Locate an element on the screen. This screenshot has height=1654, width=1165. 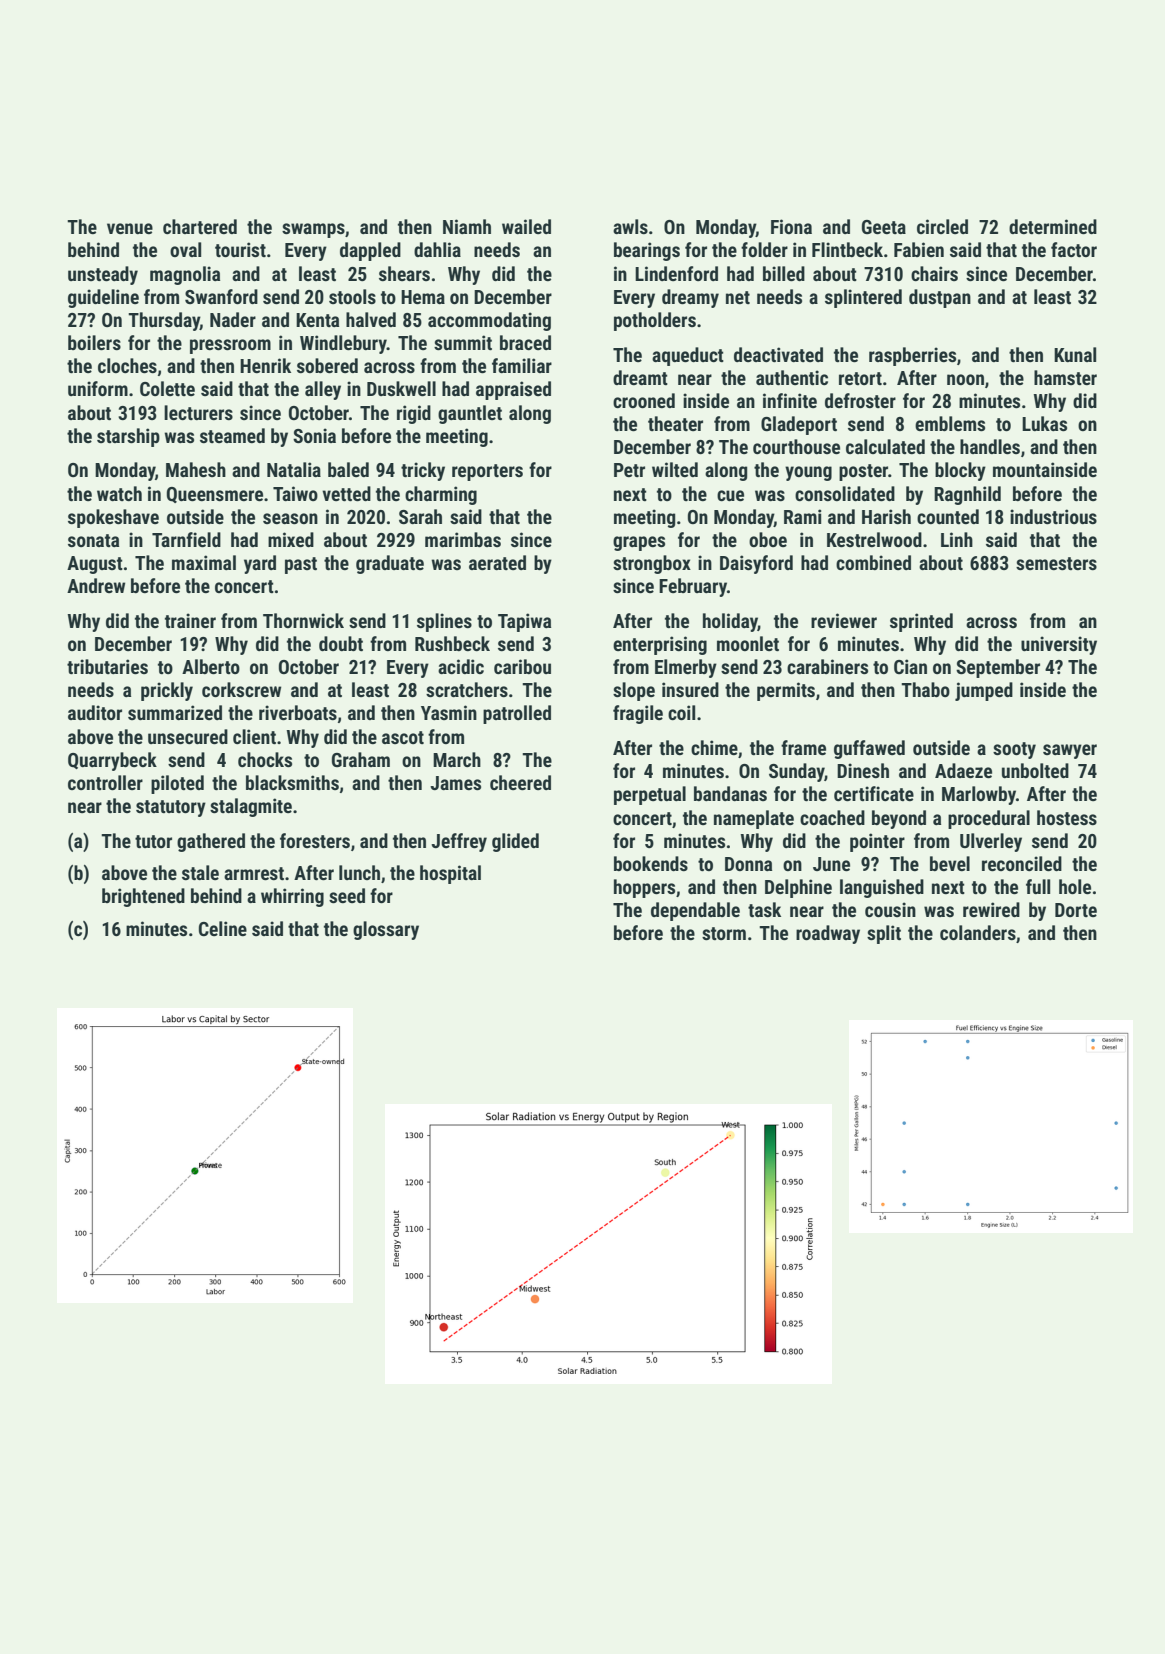
dahlia is located at coordinates (437, 249).
